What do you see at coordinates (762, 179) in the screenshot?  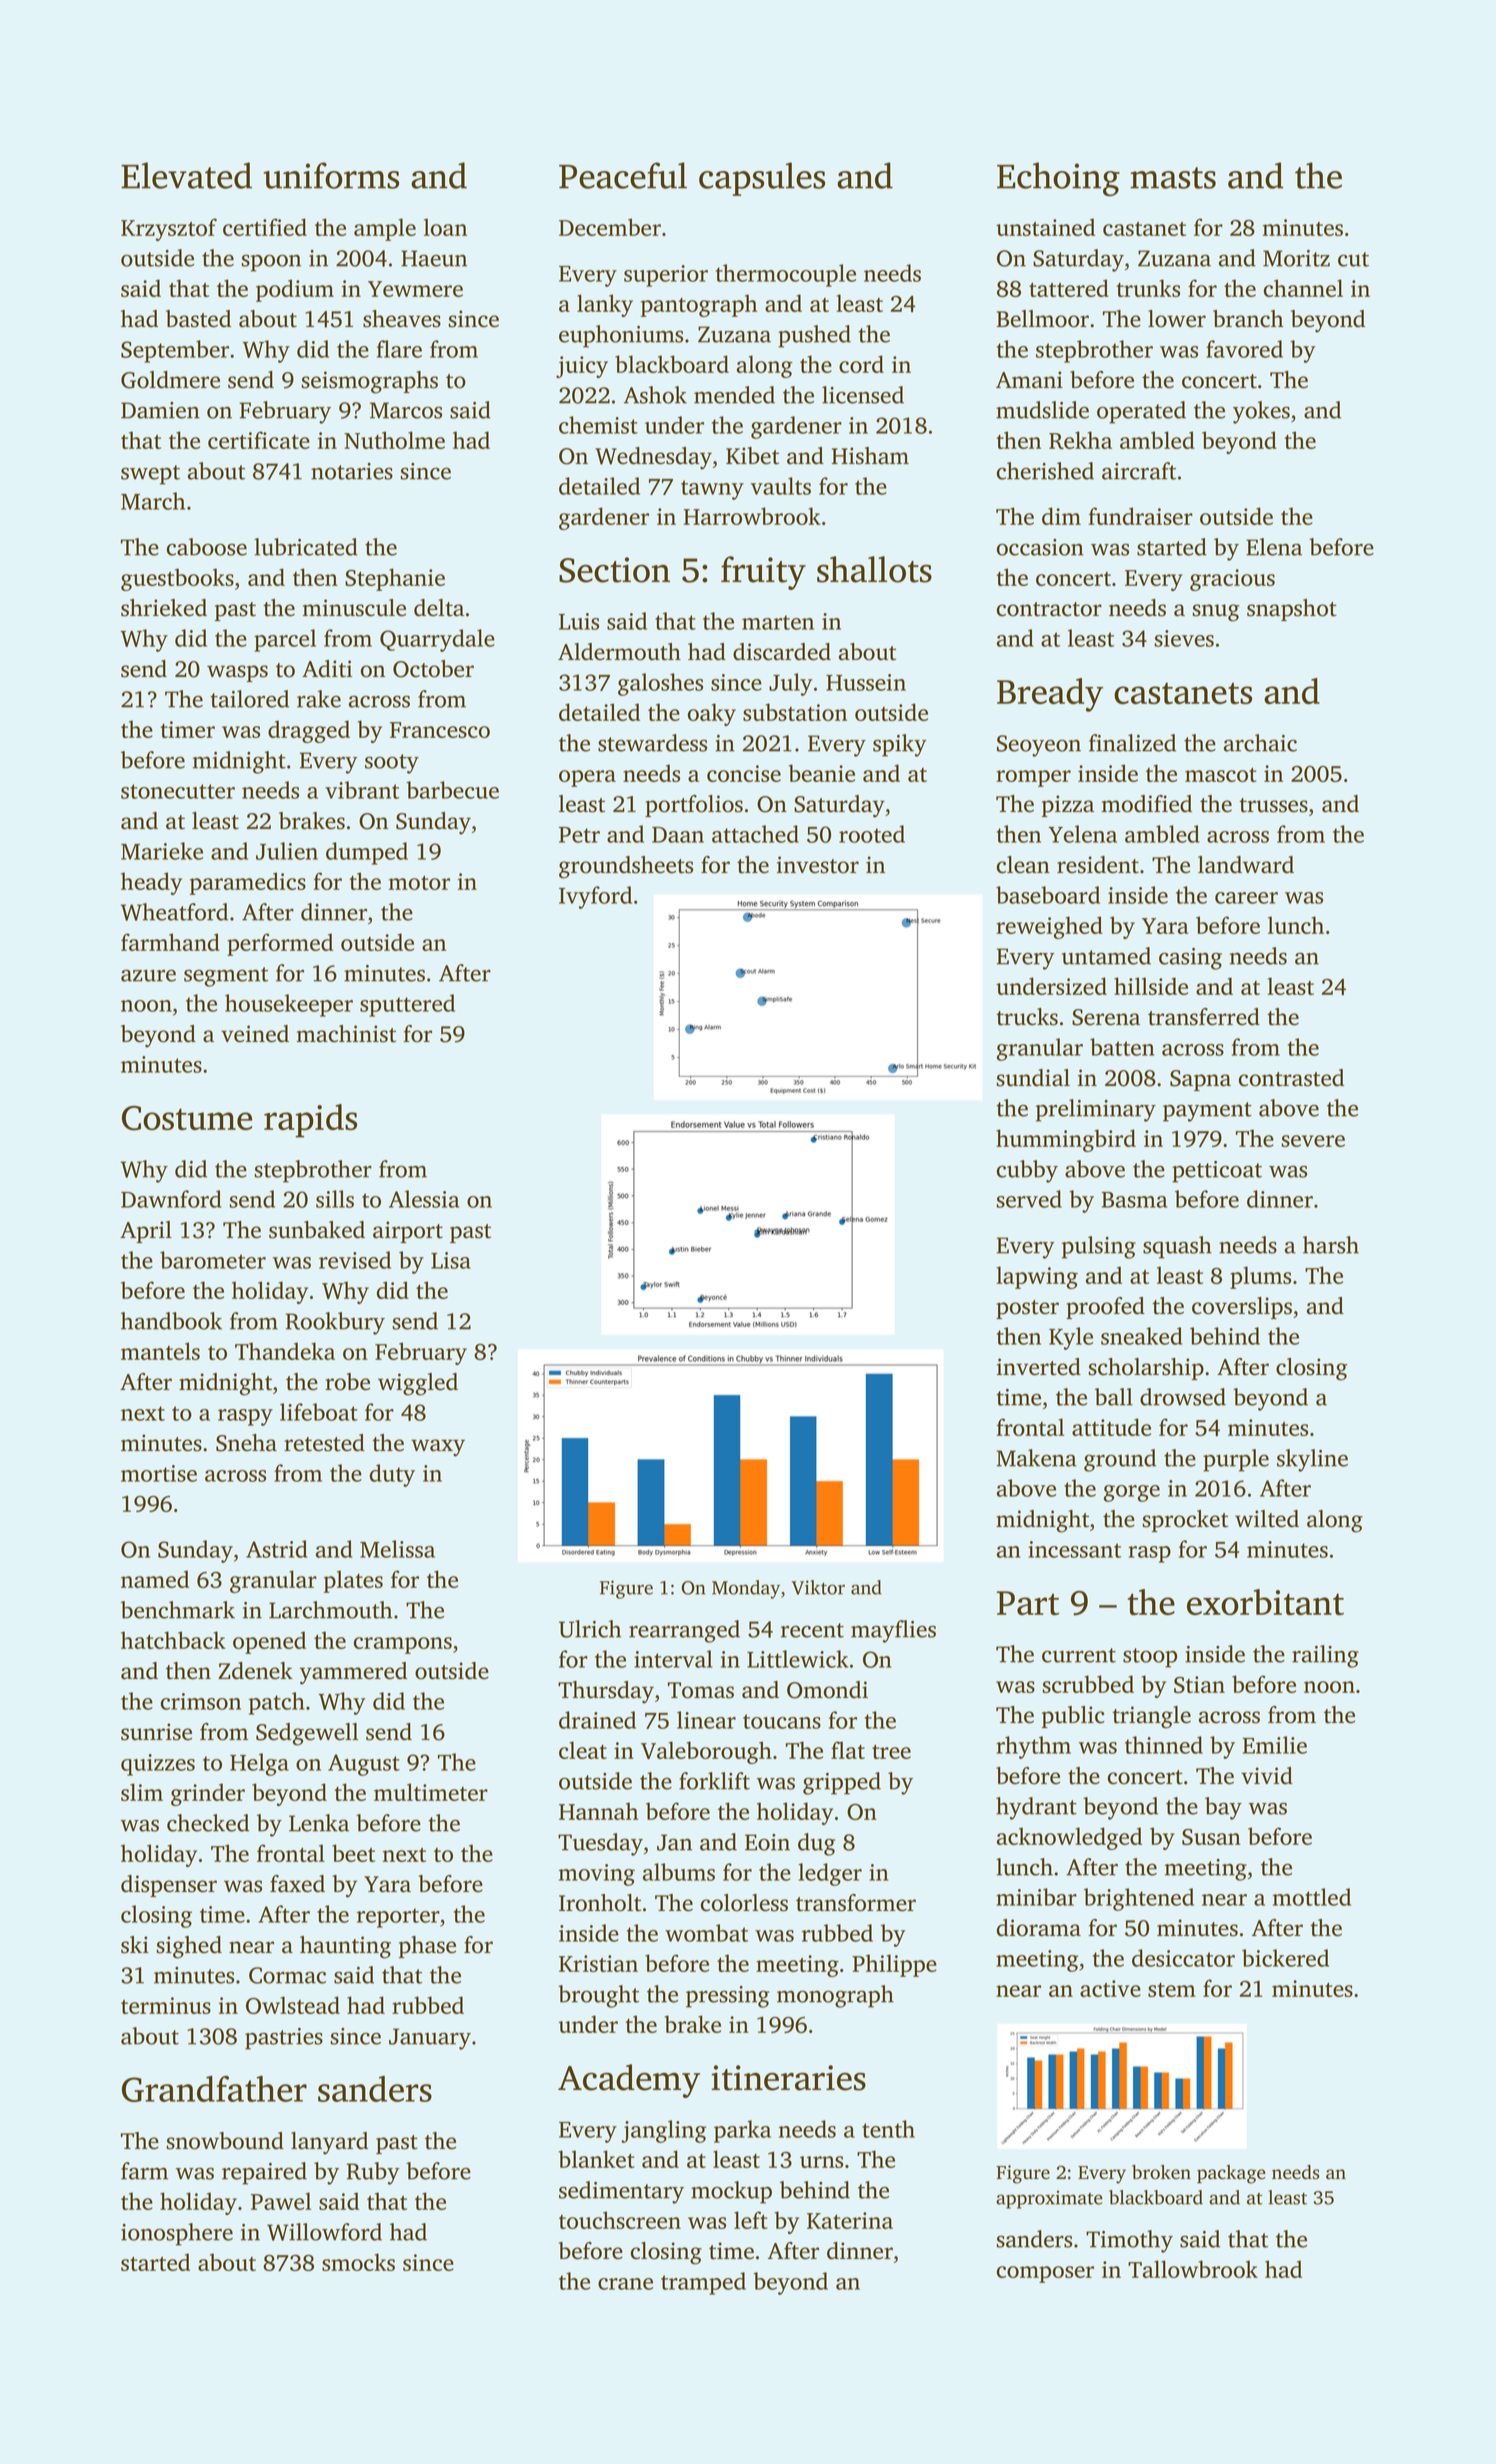 I see `capsules` at bounding box center [762, 179].
